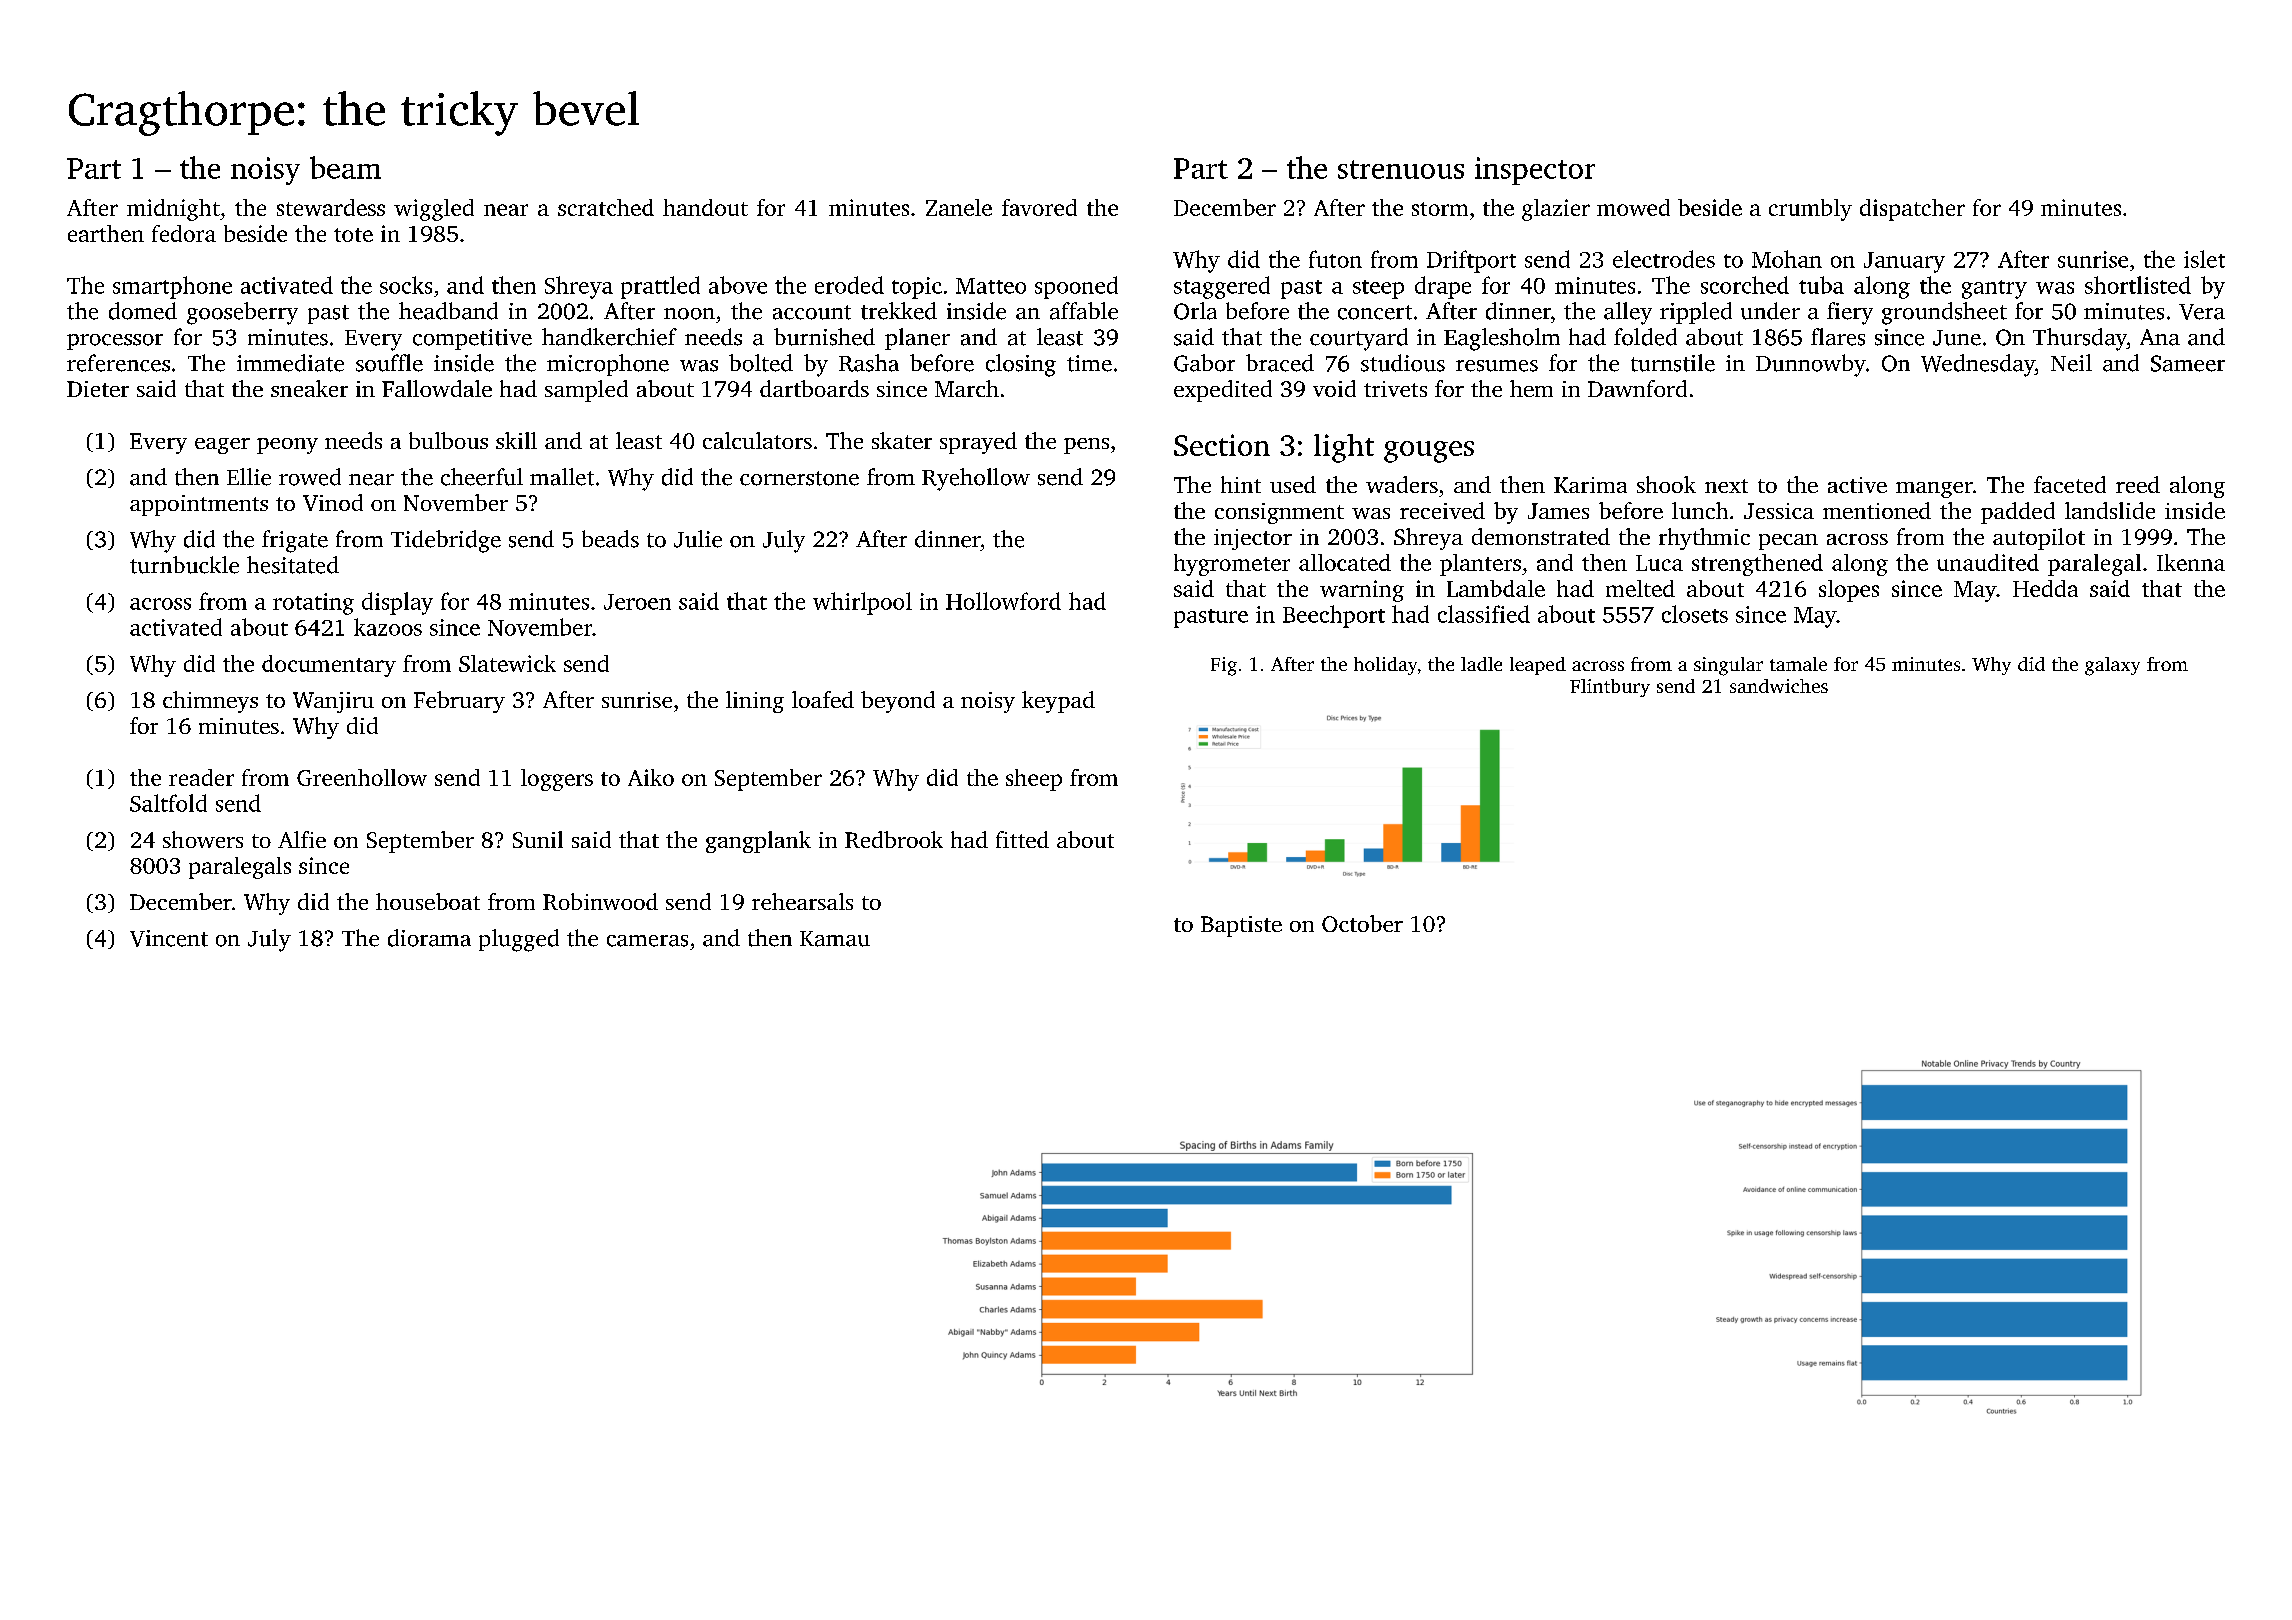 The height and width of the image is (1620, 2292). I want to click on futon, so click(1335, 259).
